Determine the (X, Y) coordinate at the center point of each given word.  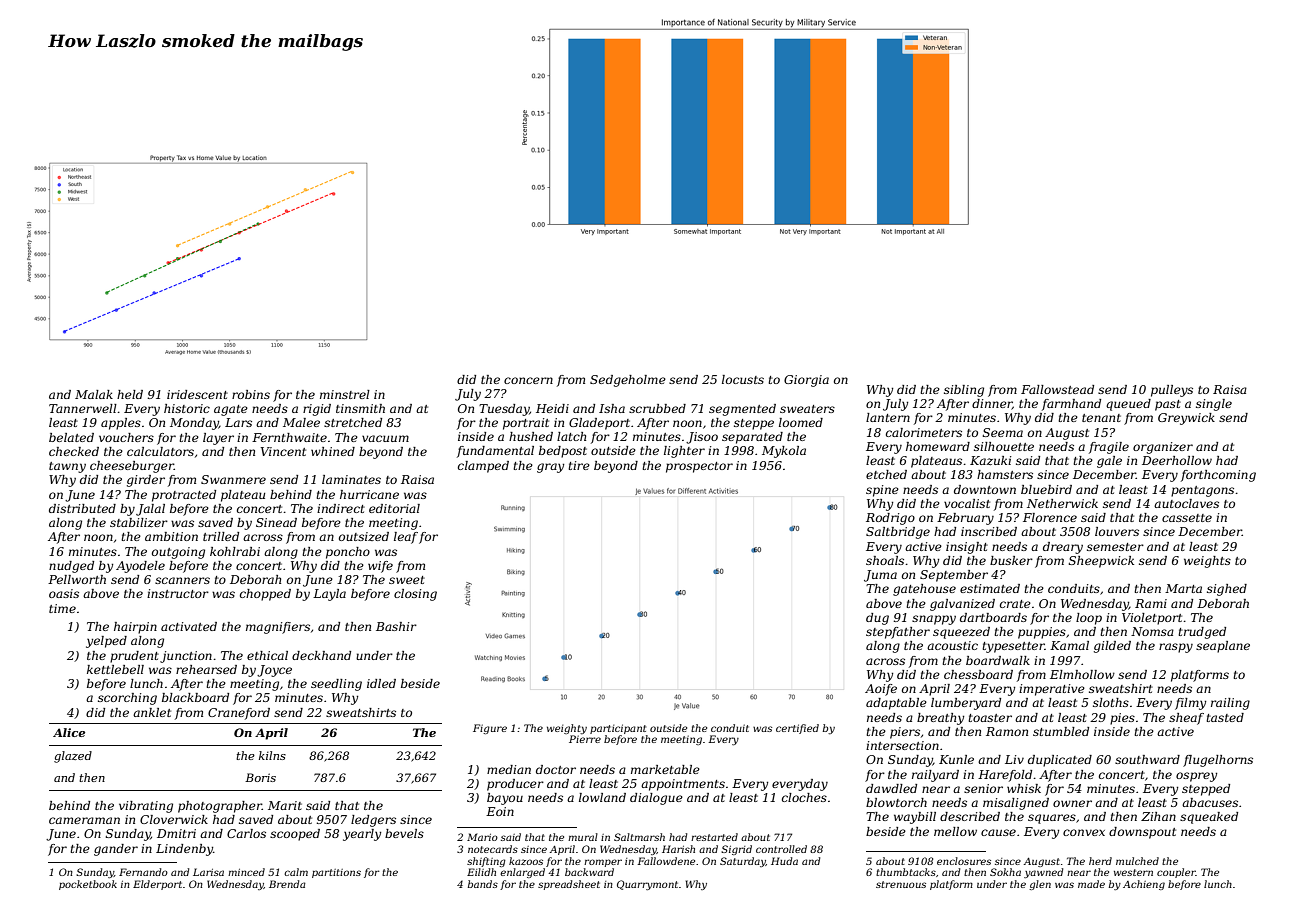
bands (483, 884)
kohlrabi (235, 551)
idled (381, 683)
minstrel (345, 394)
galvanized (962, 605)
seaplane (1223, 647)
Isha (612, 408)
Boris (260, 777)
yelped (106, 642)
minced (246, 872)
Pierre (585, 739)
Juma (880, 576)
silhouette (1004, 446)
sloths (1111, 702)
